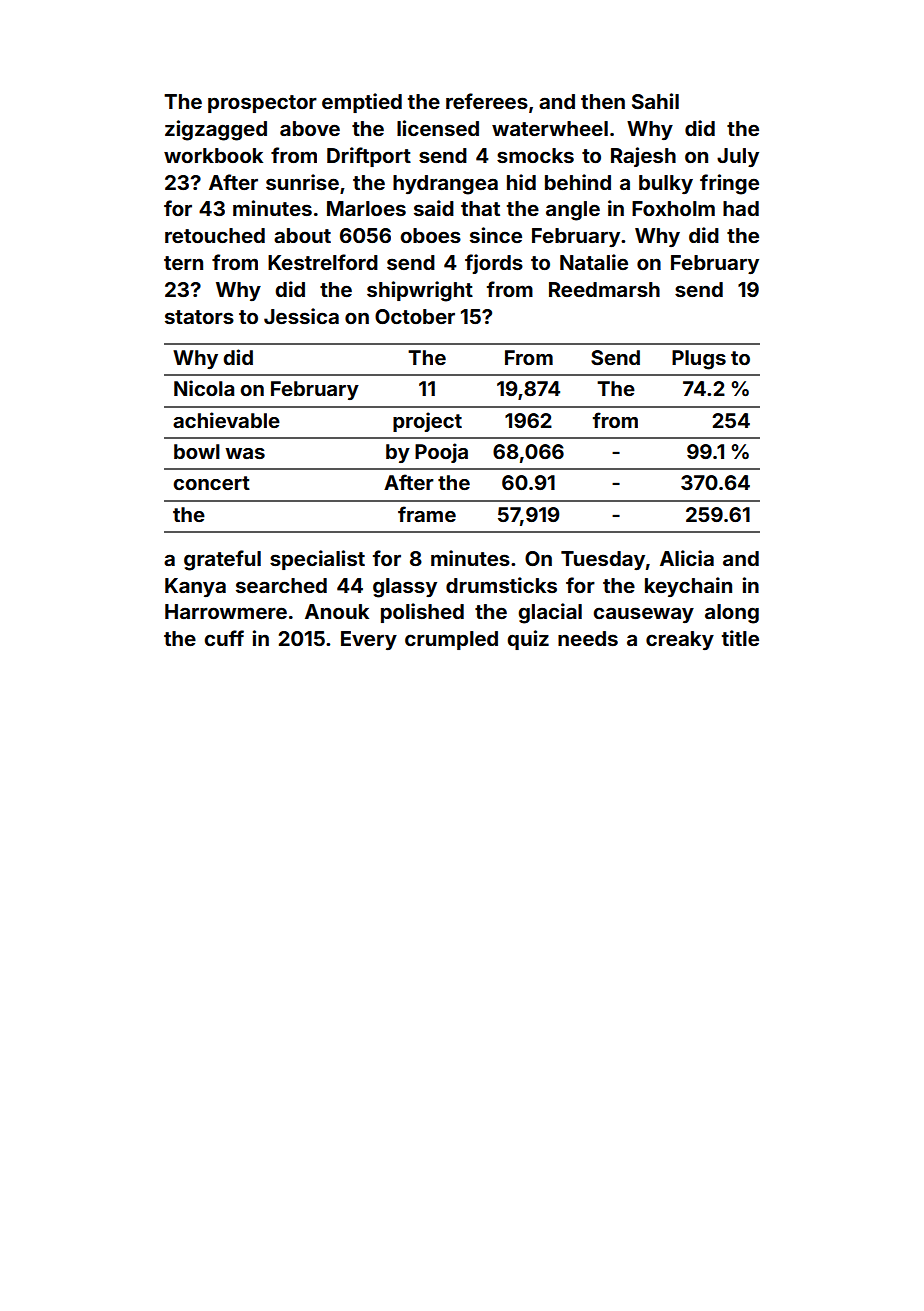 Image resolution: width=924 pixels, height=1311 pixels. I want to click on about, so click(302, 235).
